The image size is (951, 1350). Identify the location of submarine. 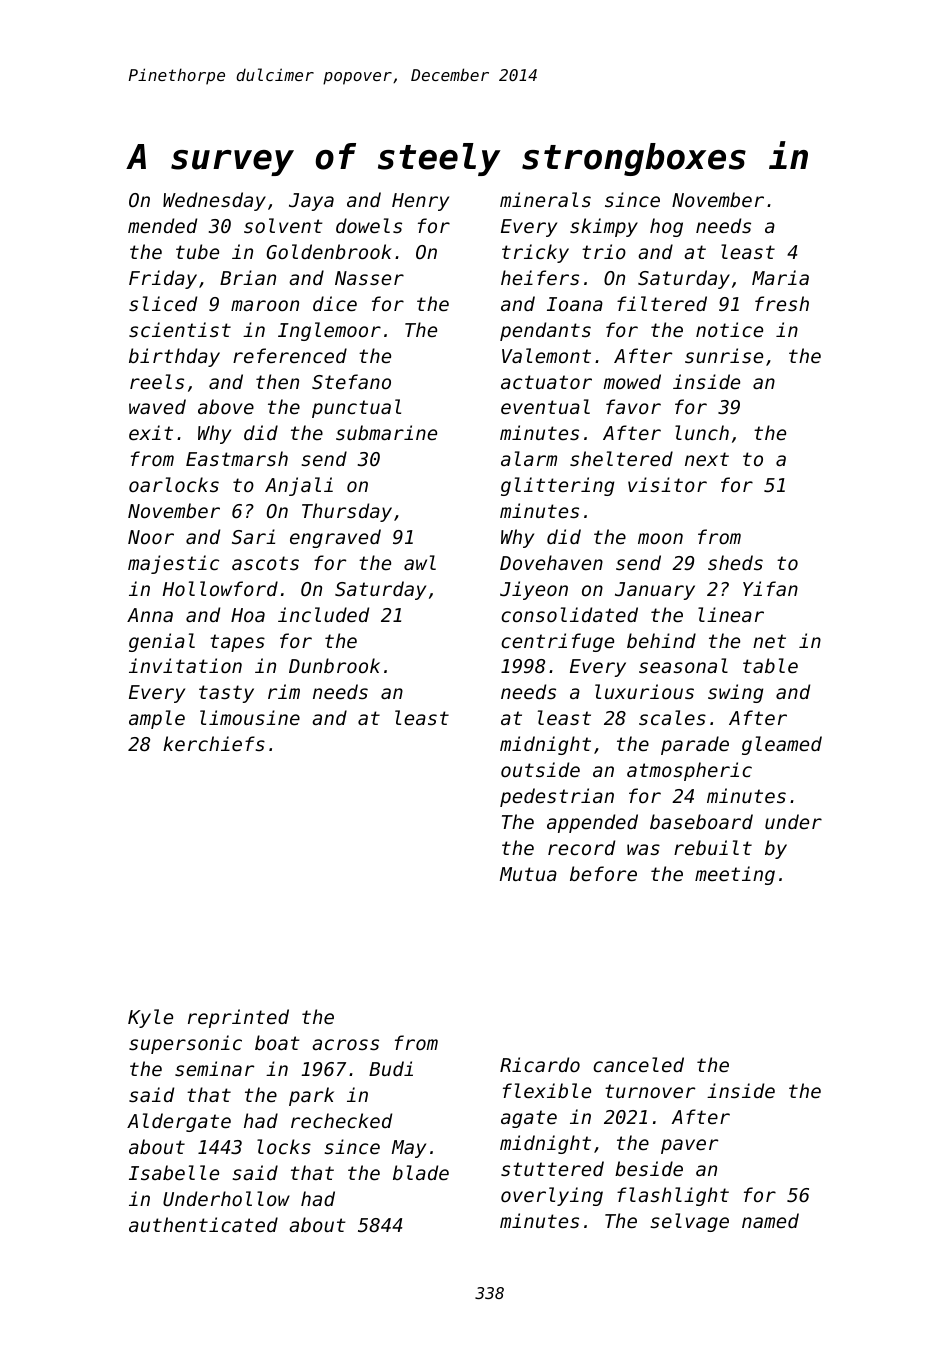
(386, 432).
